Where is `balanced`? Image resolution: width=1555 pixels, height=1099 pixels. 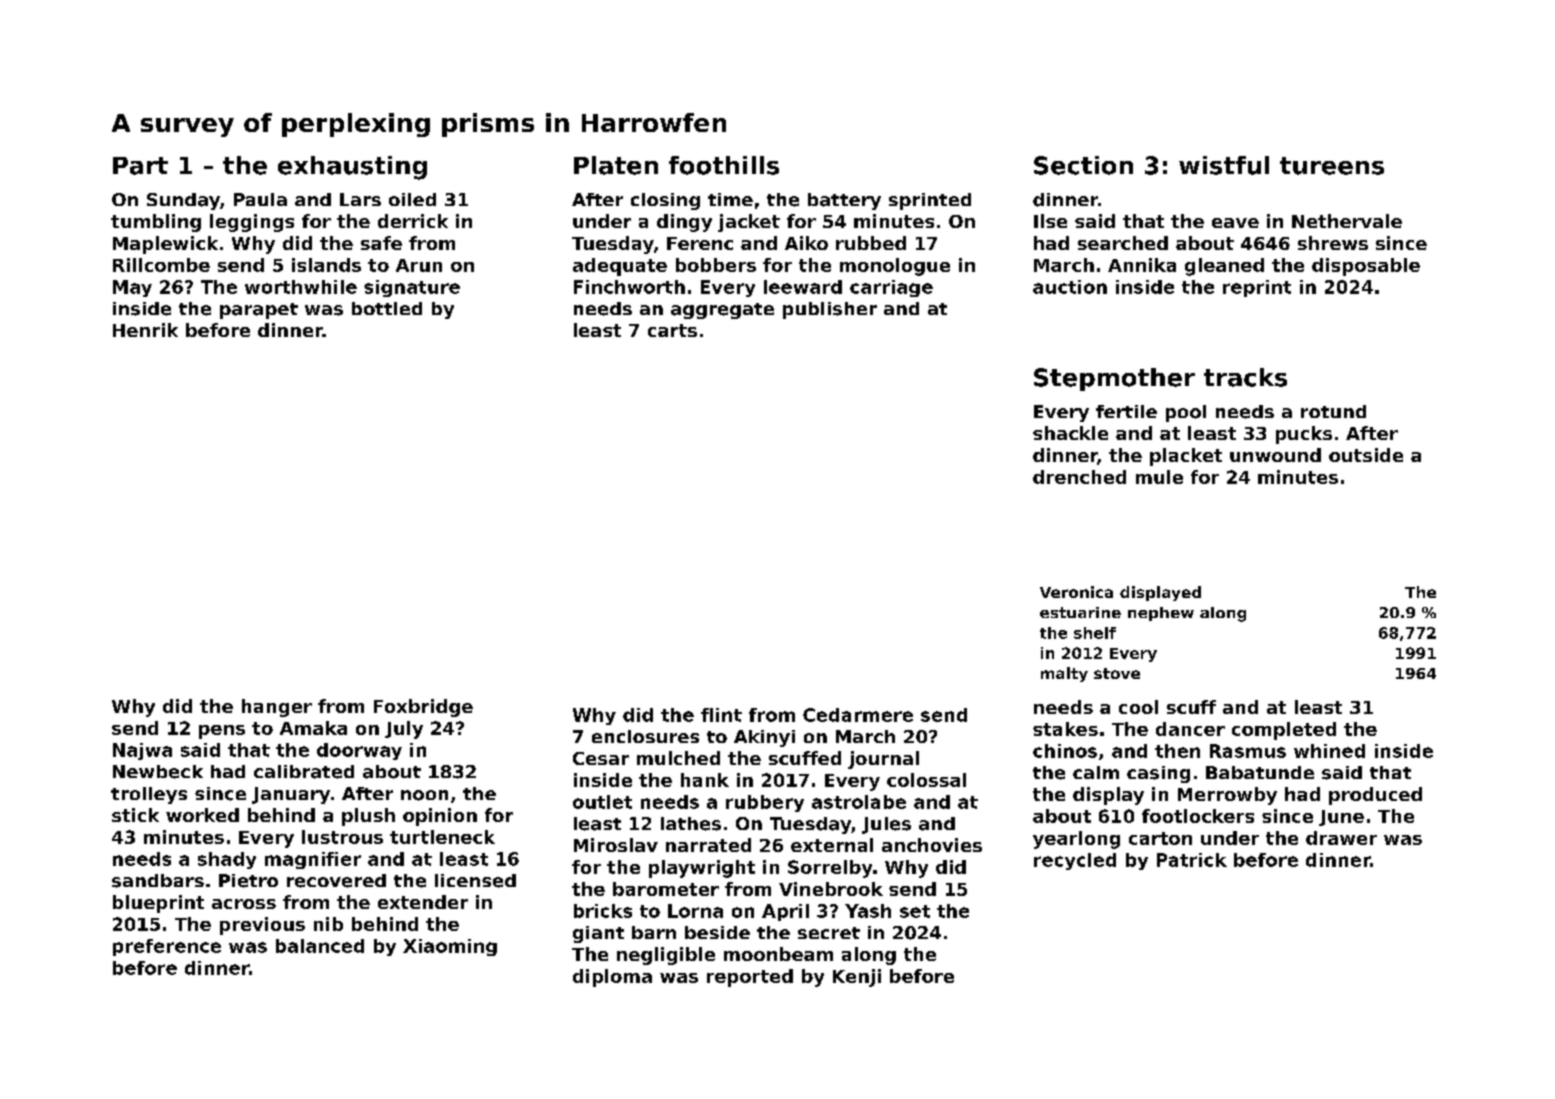
balanced is located at coordinates (320, 946).
